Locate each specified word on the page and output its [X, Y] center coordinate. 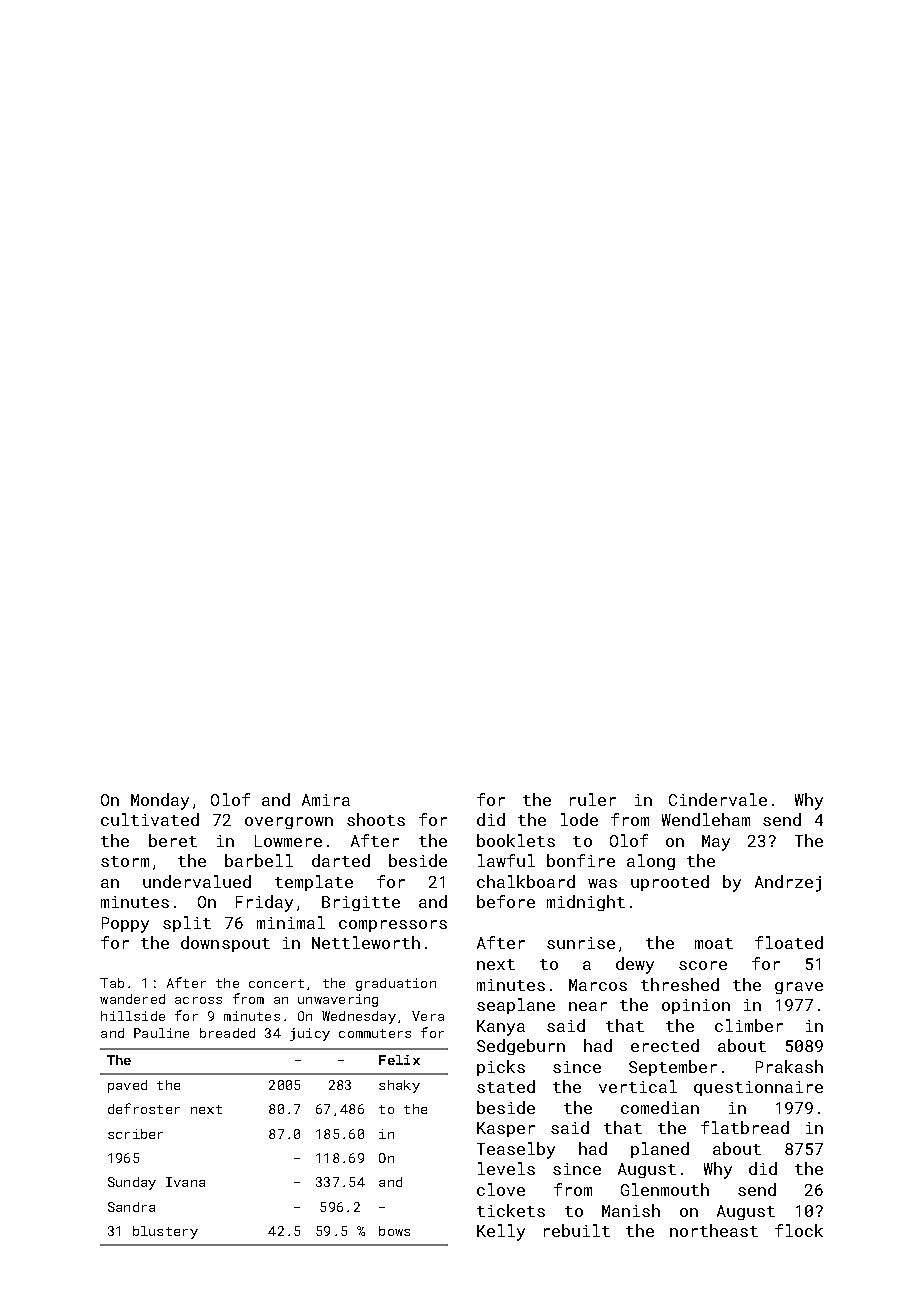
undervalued [197, 881]
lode [579, 819]
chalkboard [526, 881]
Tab [112, 983]
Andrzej [788, 883]
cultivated [150, 819]
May [716, 843]
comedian [660, 1107]
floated [789, 942]
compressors [393, 926]
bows [394, 1231]
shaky [399, 1086]
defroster [144, 1108]
